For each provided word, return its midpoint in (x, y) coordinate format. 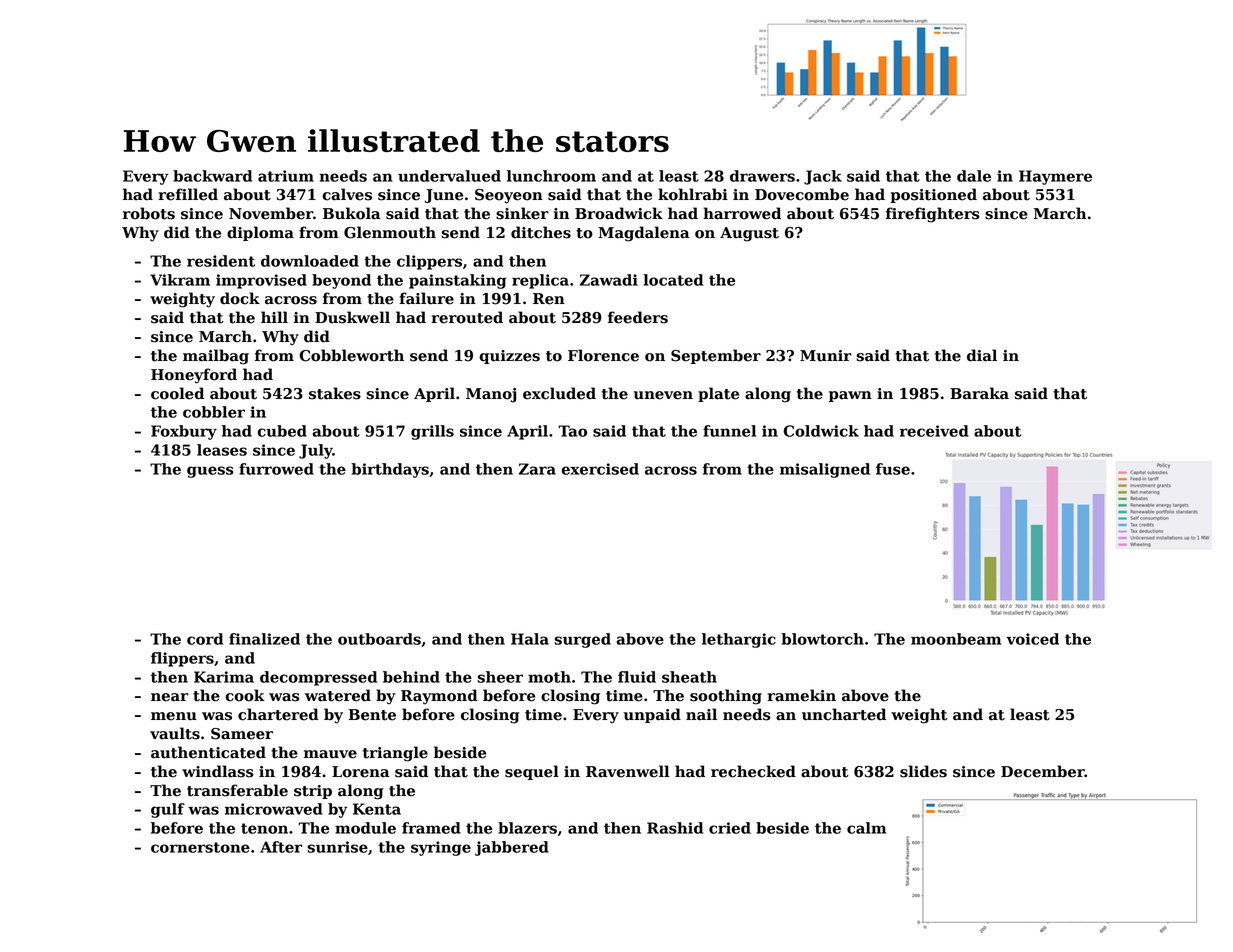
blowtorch (822, 639)
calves (347, 194)
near (169, 697)
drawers (762, 176)
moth (549, 677)
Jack (823, 177)
